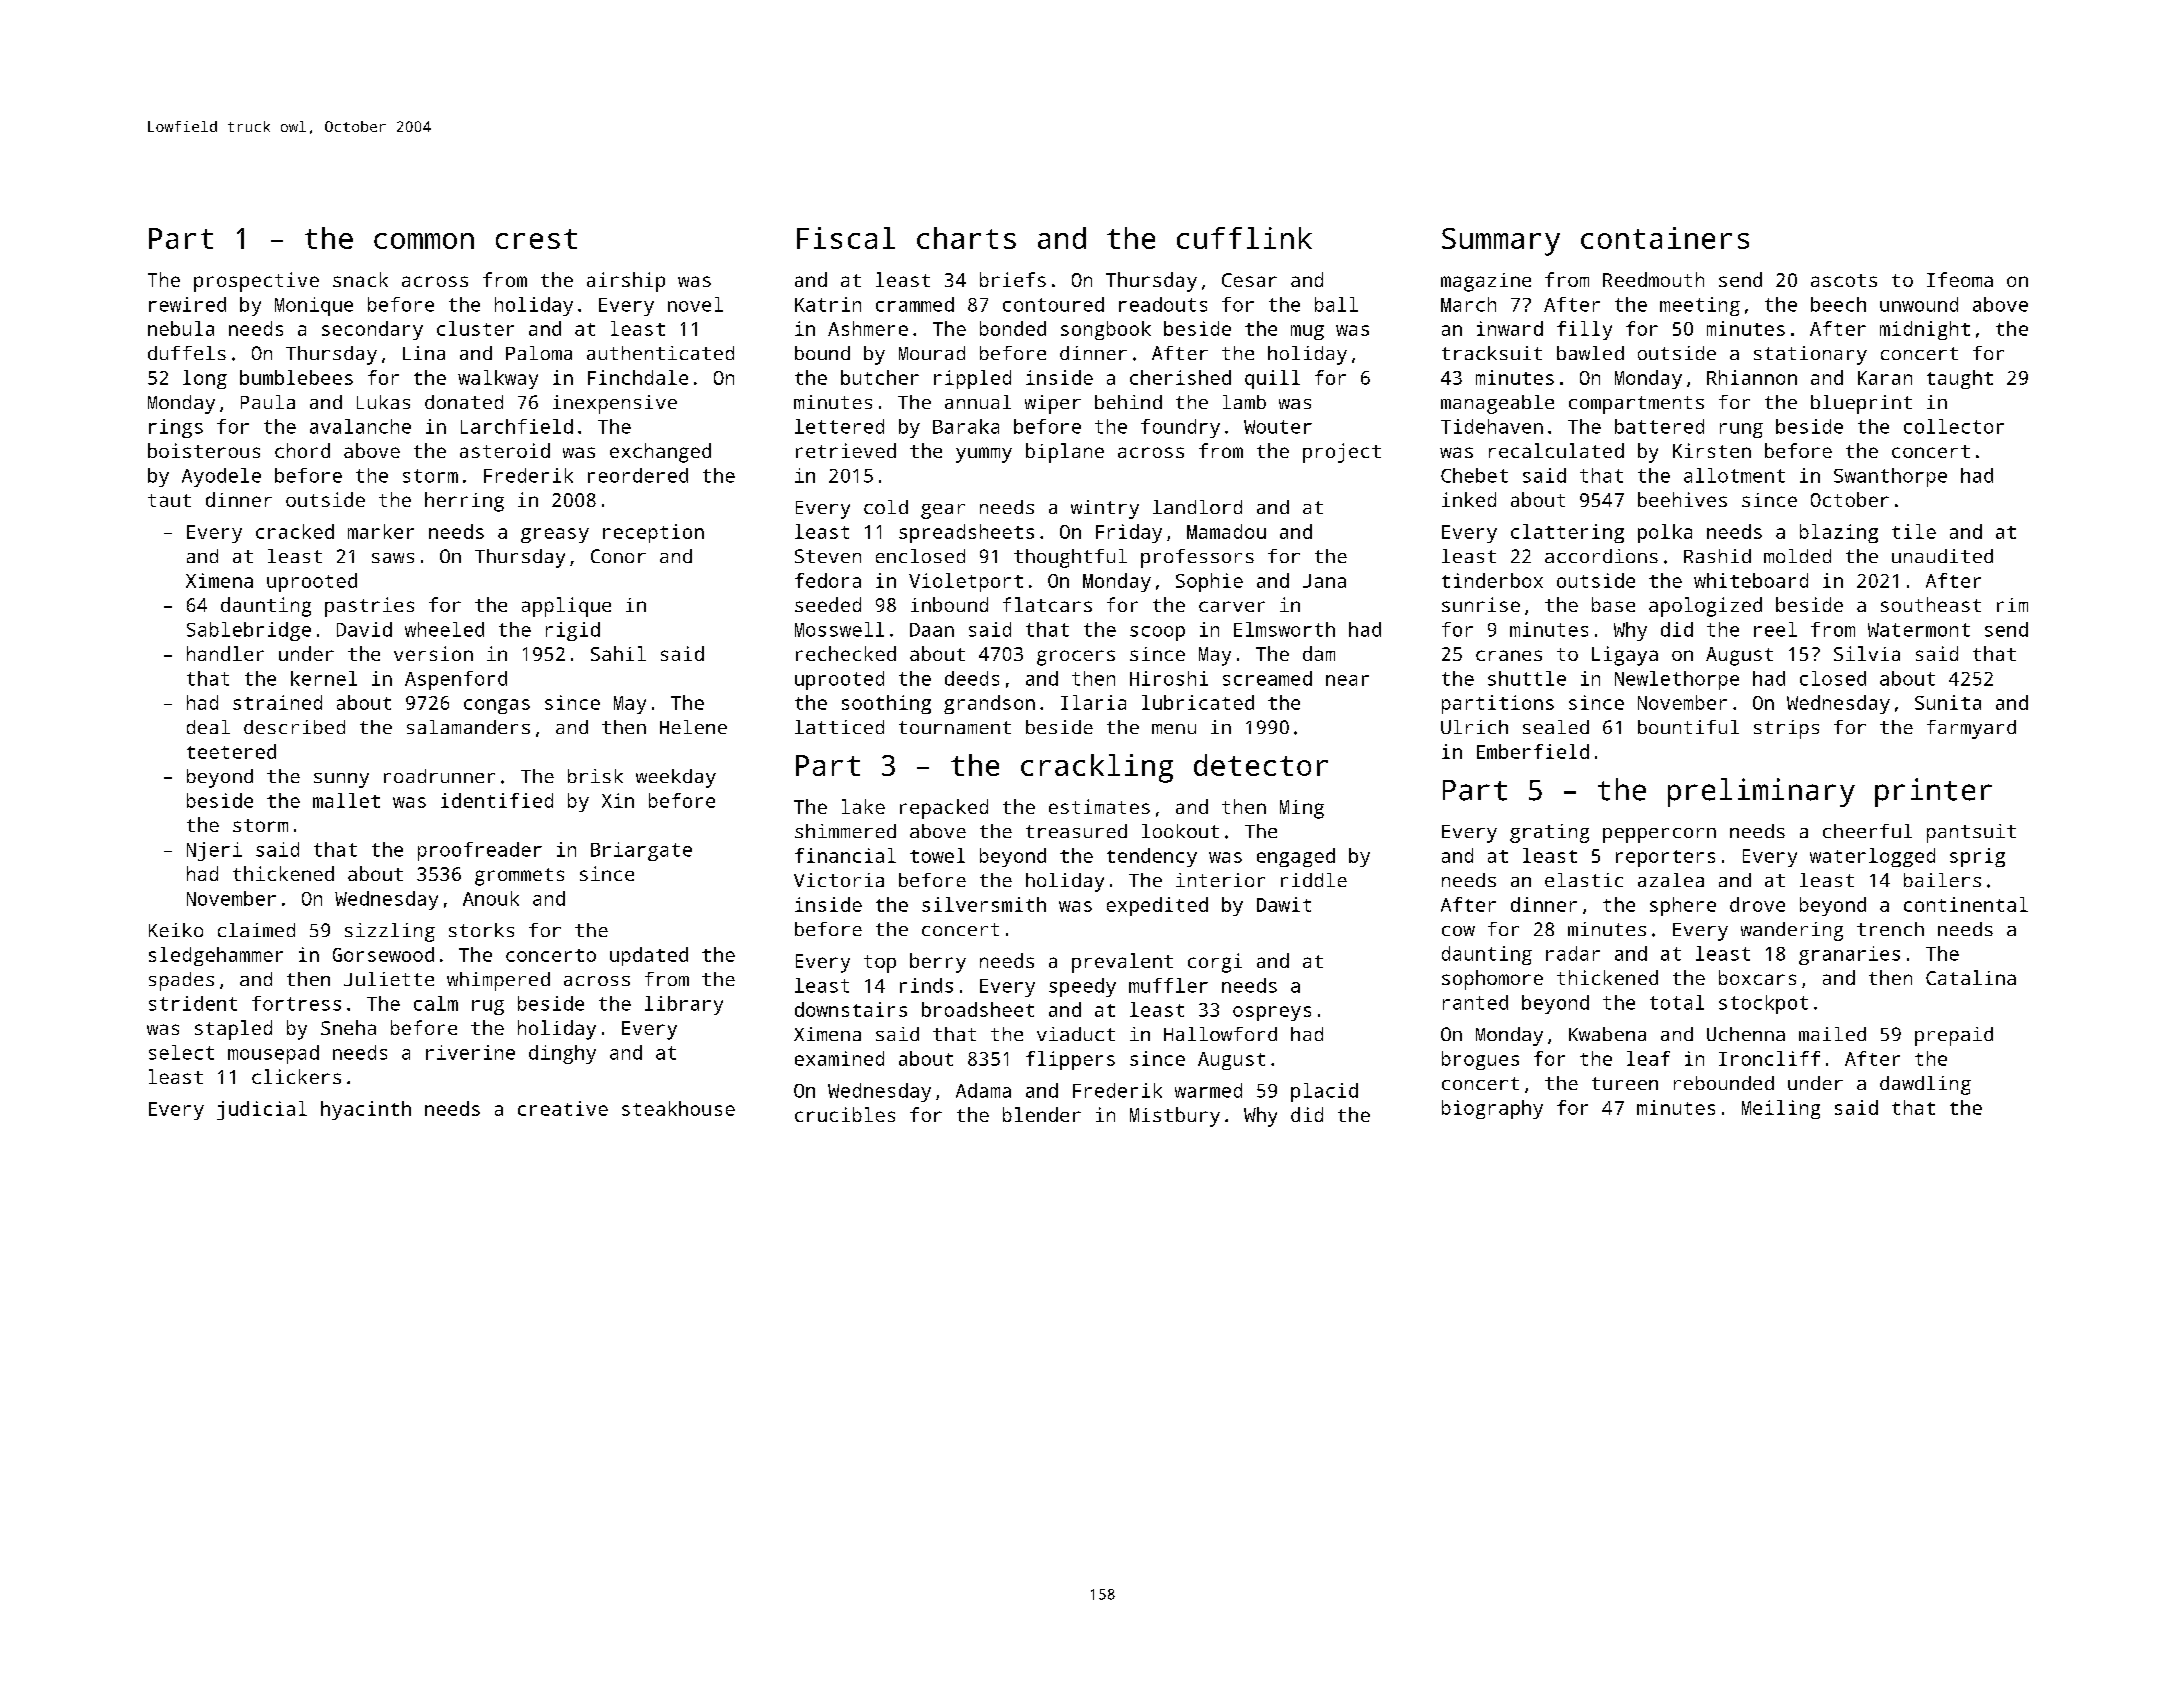 This document has width=2178, height=1683. Describe the element at coordinates (684, 1005) in the document. I see `library` at that location.
